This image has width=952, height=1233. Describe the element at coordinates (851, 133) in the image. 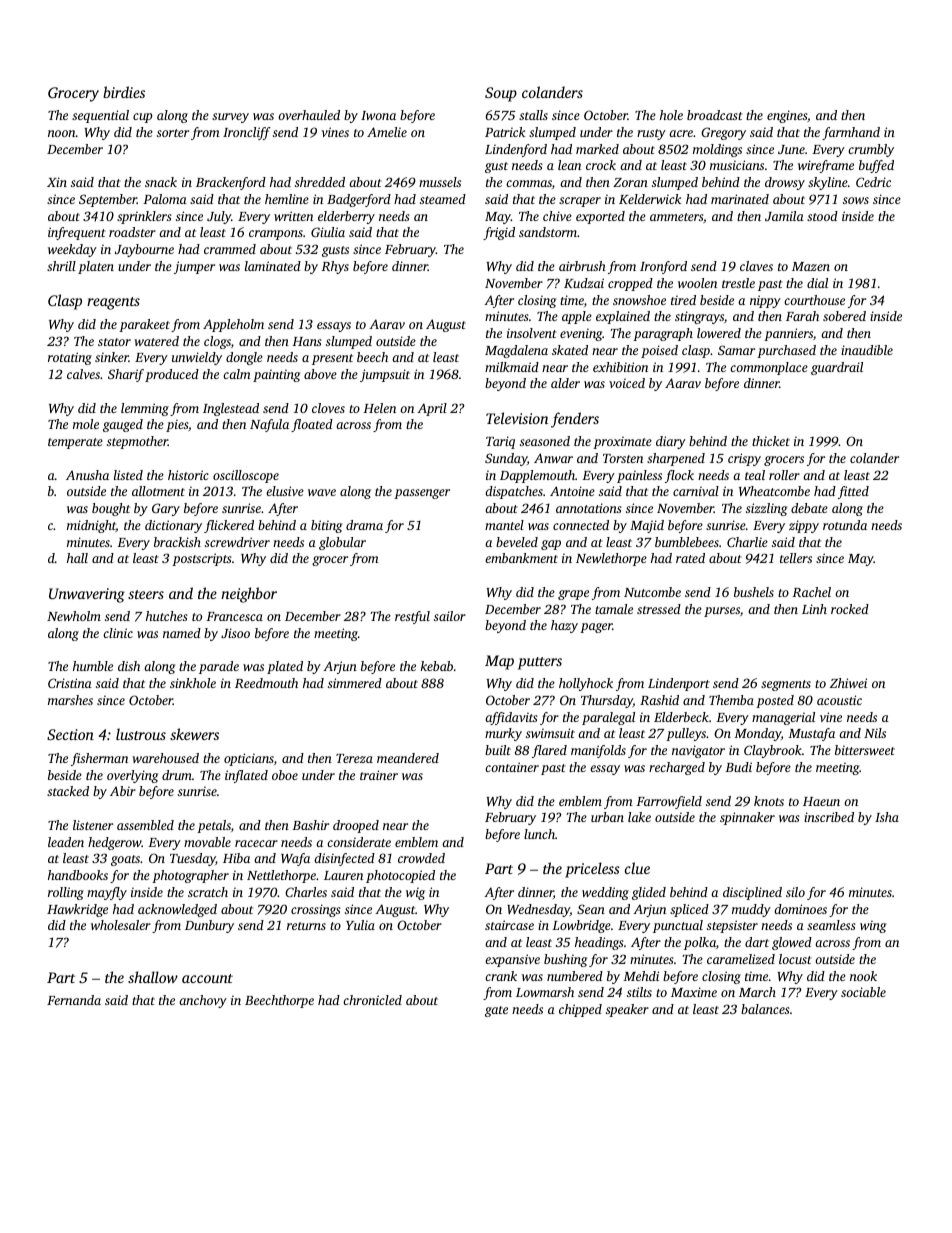

I see `farmhand` at that location.
